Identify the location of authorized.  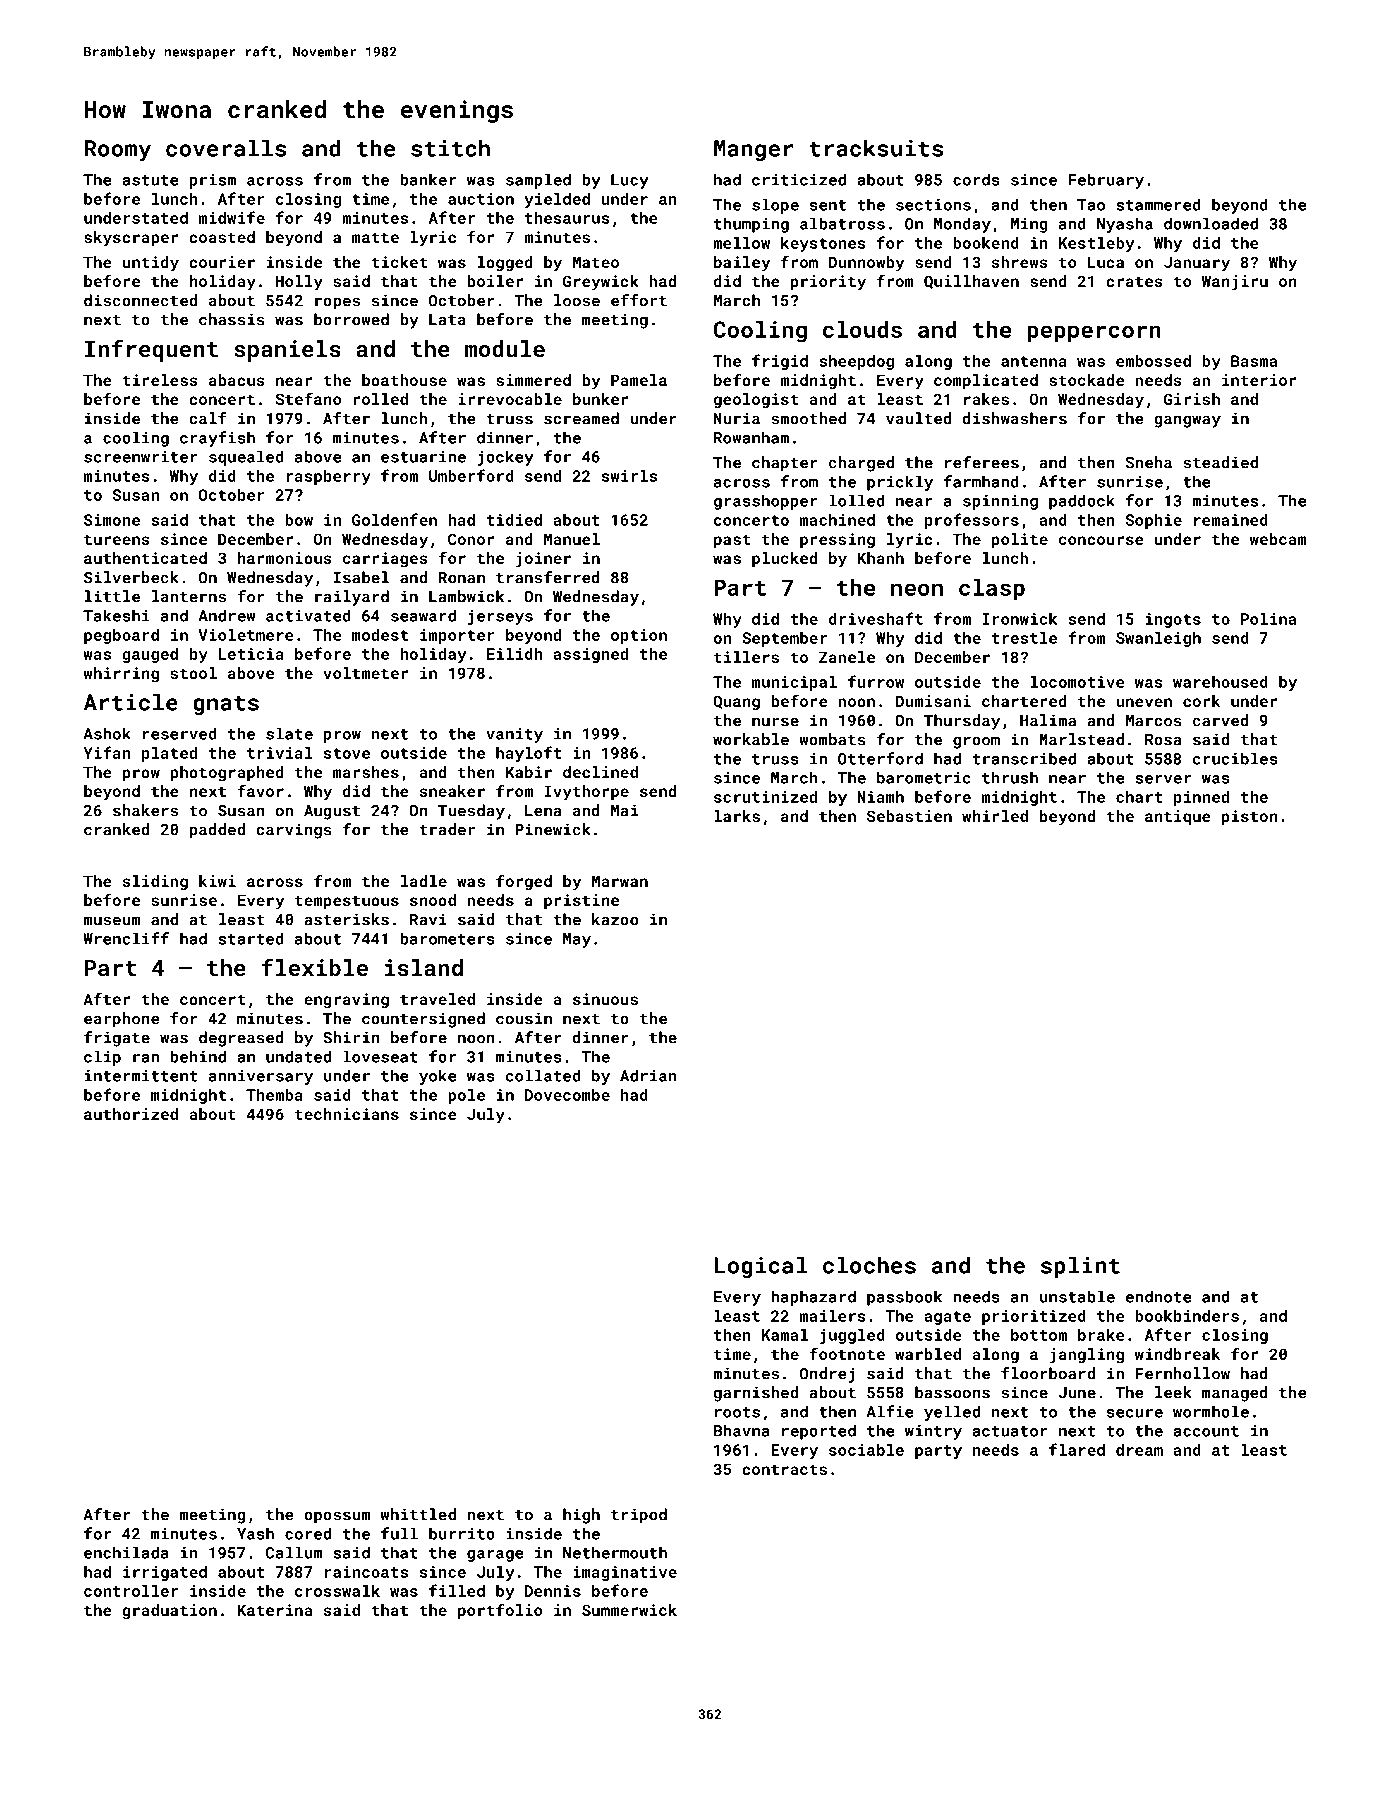
(131, 1114).
